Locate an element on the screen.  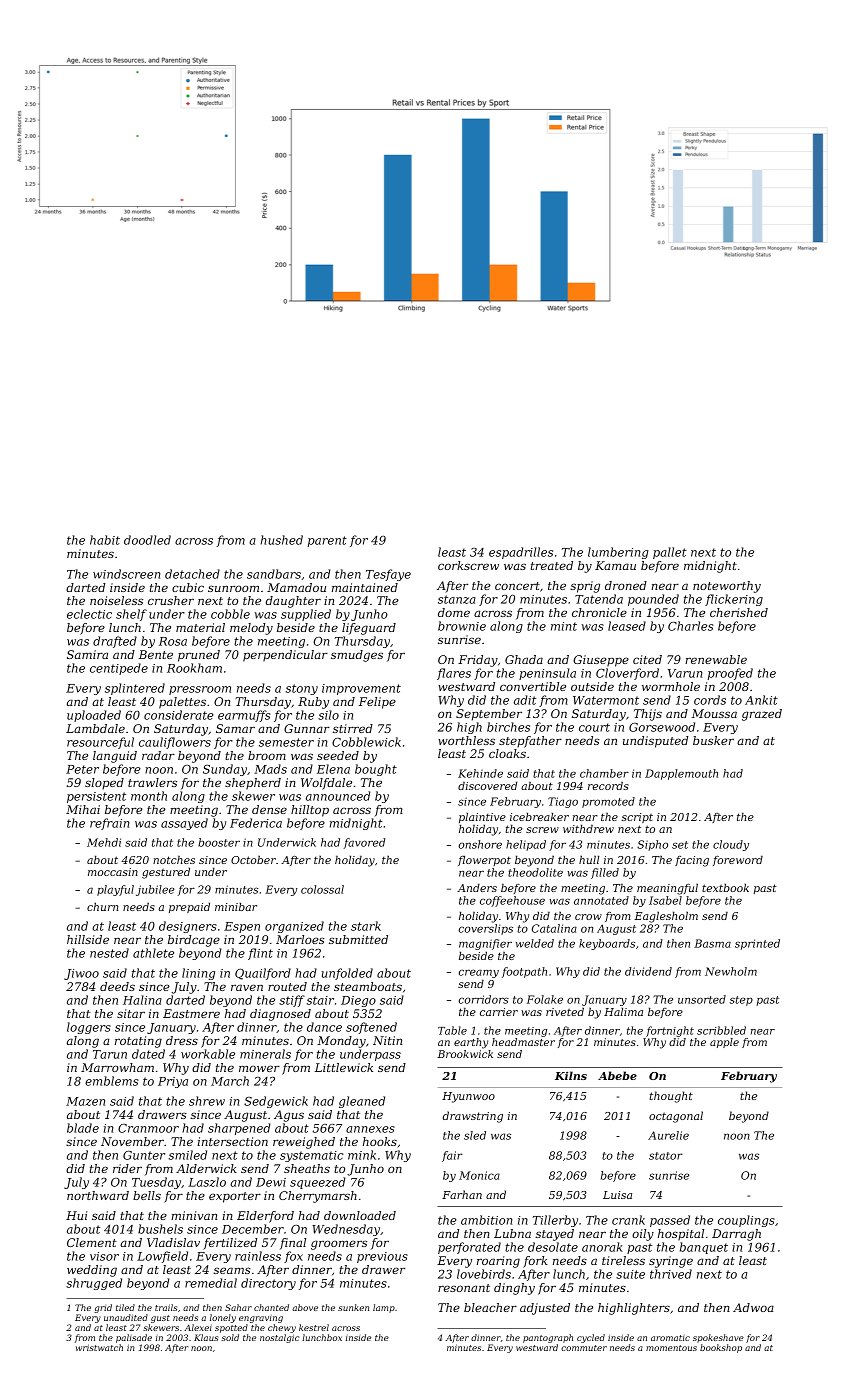
nostalgic is located at coordinates (279, 1338).
